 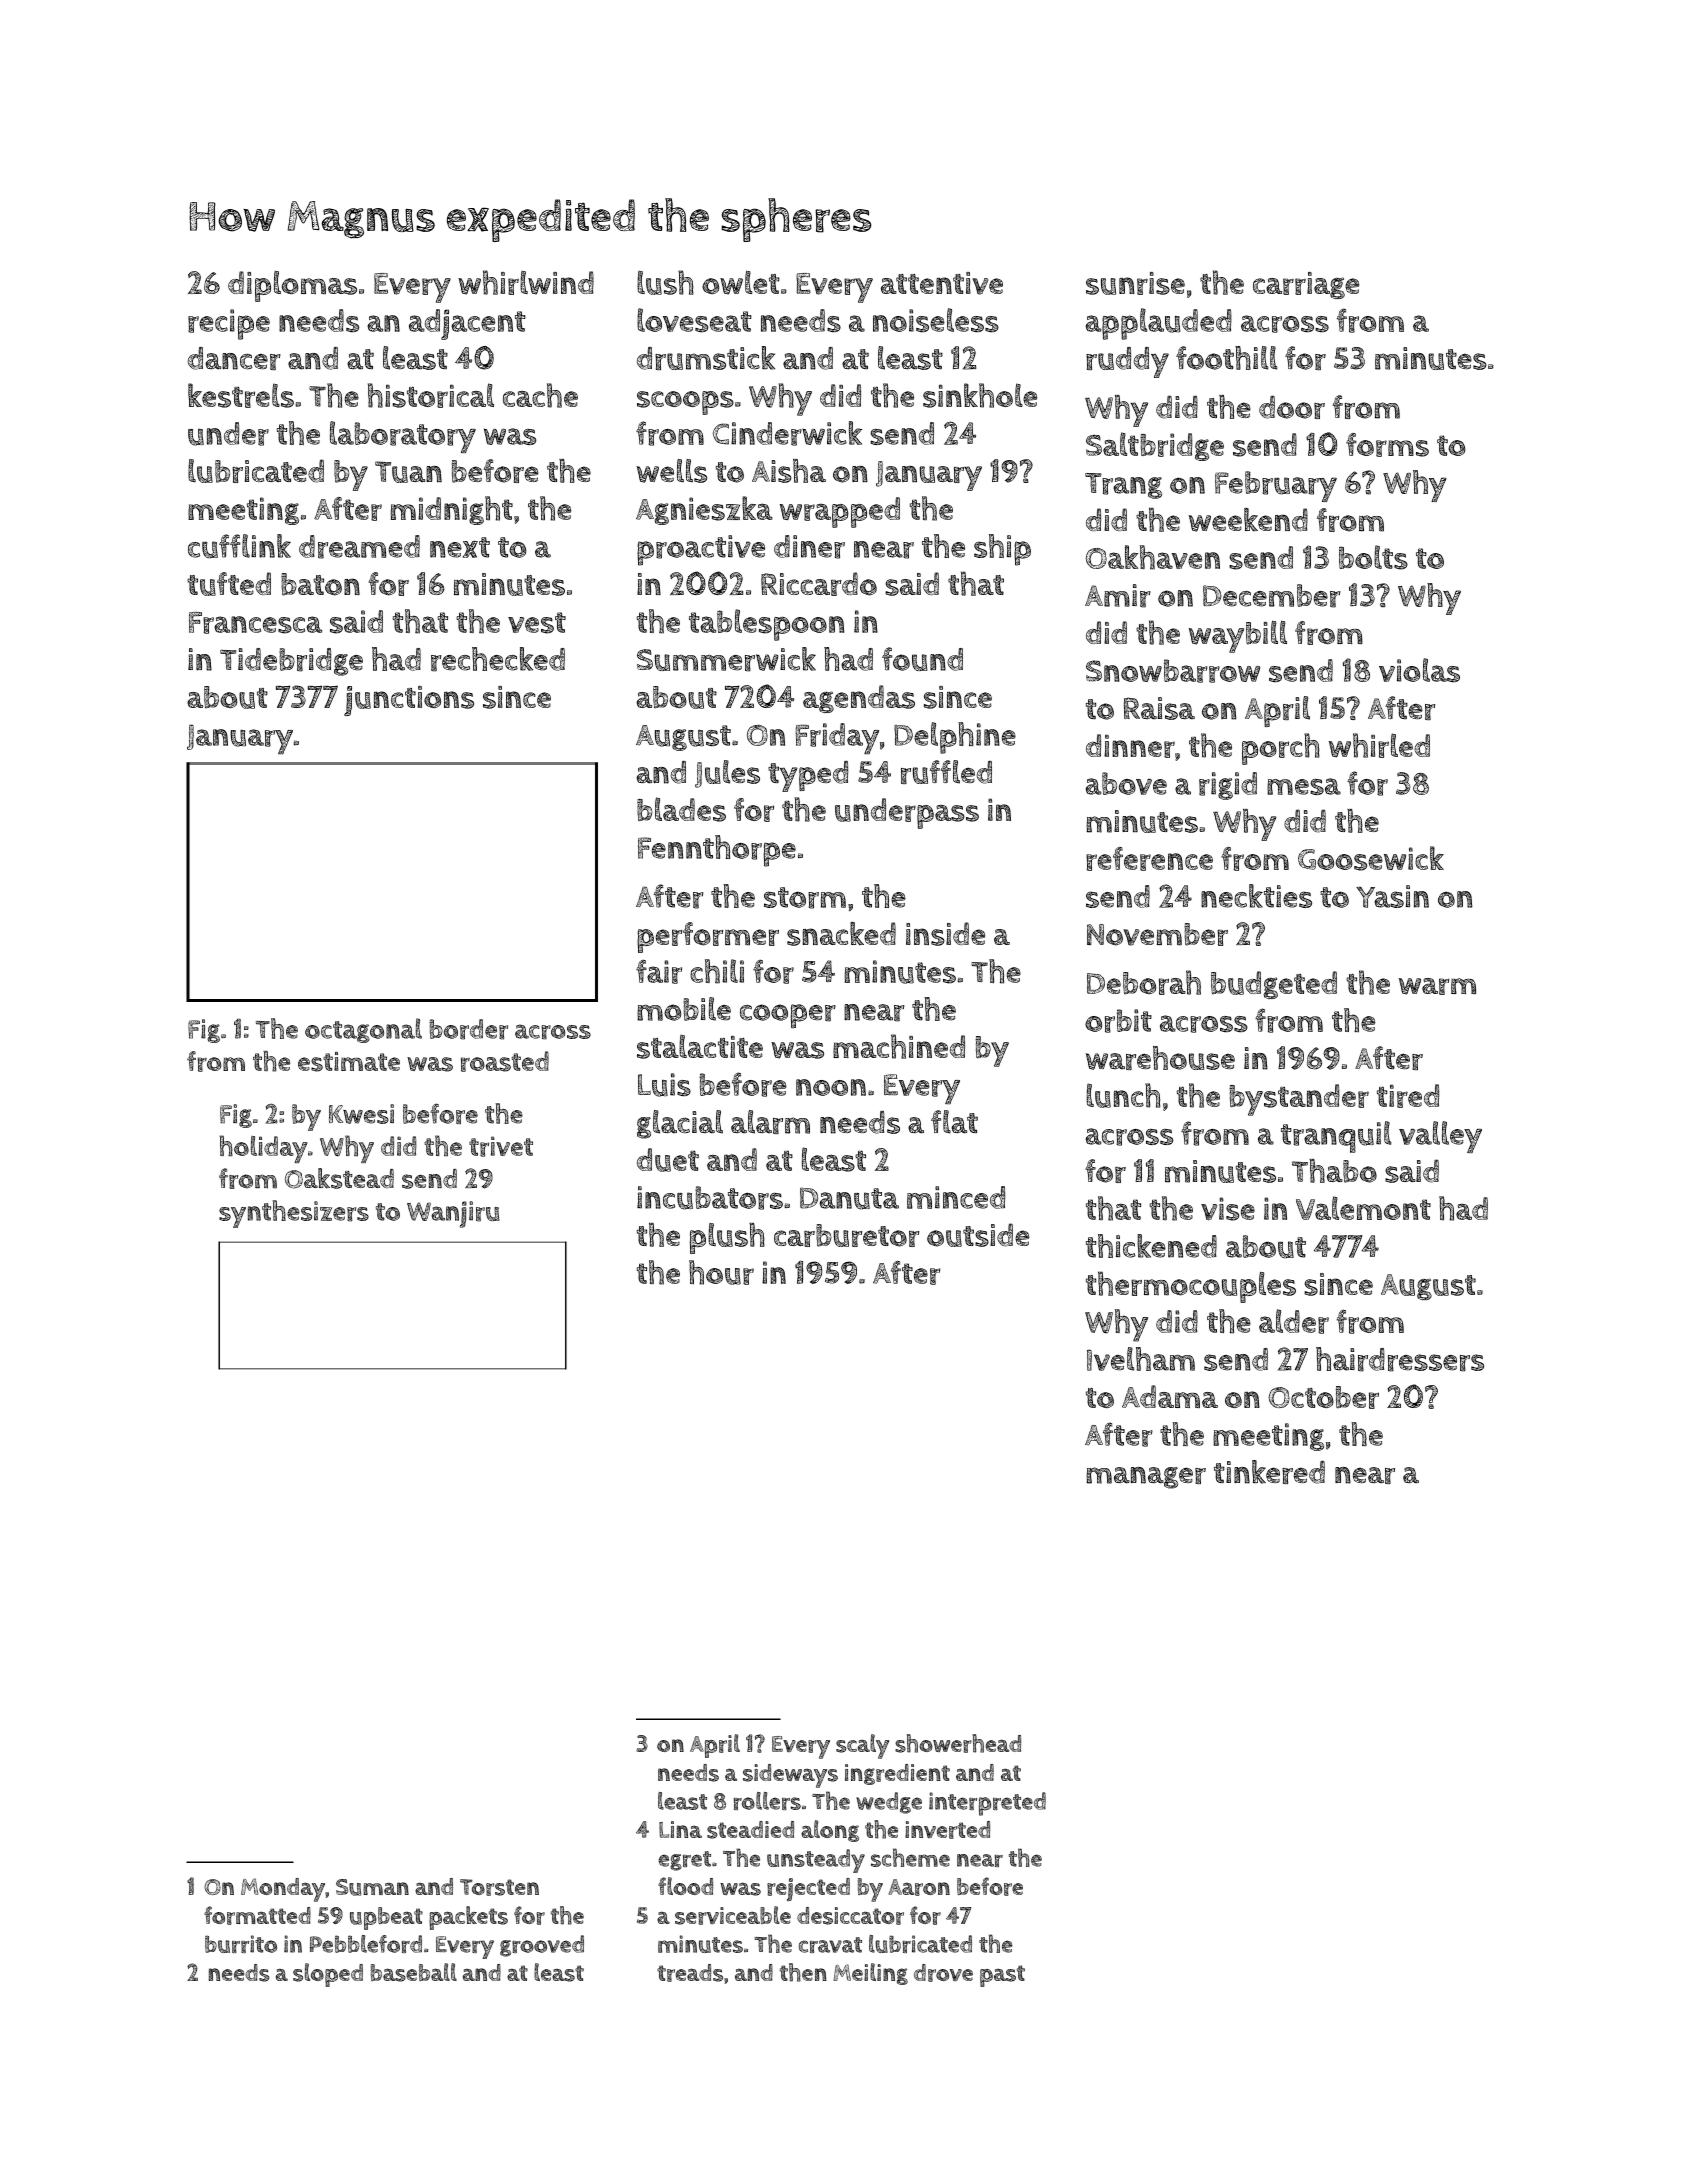 What do you see at coordinates (361, 1114) in the page?
I see `Kwesi` at bounding box center [361, 1114].
